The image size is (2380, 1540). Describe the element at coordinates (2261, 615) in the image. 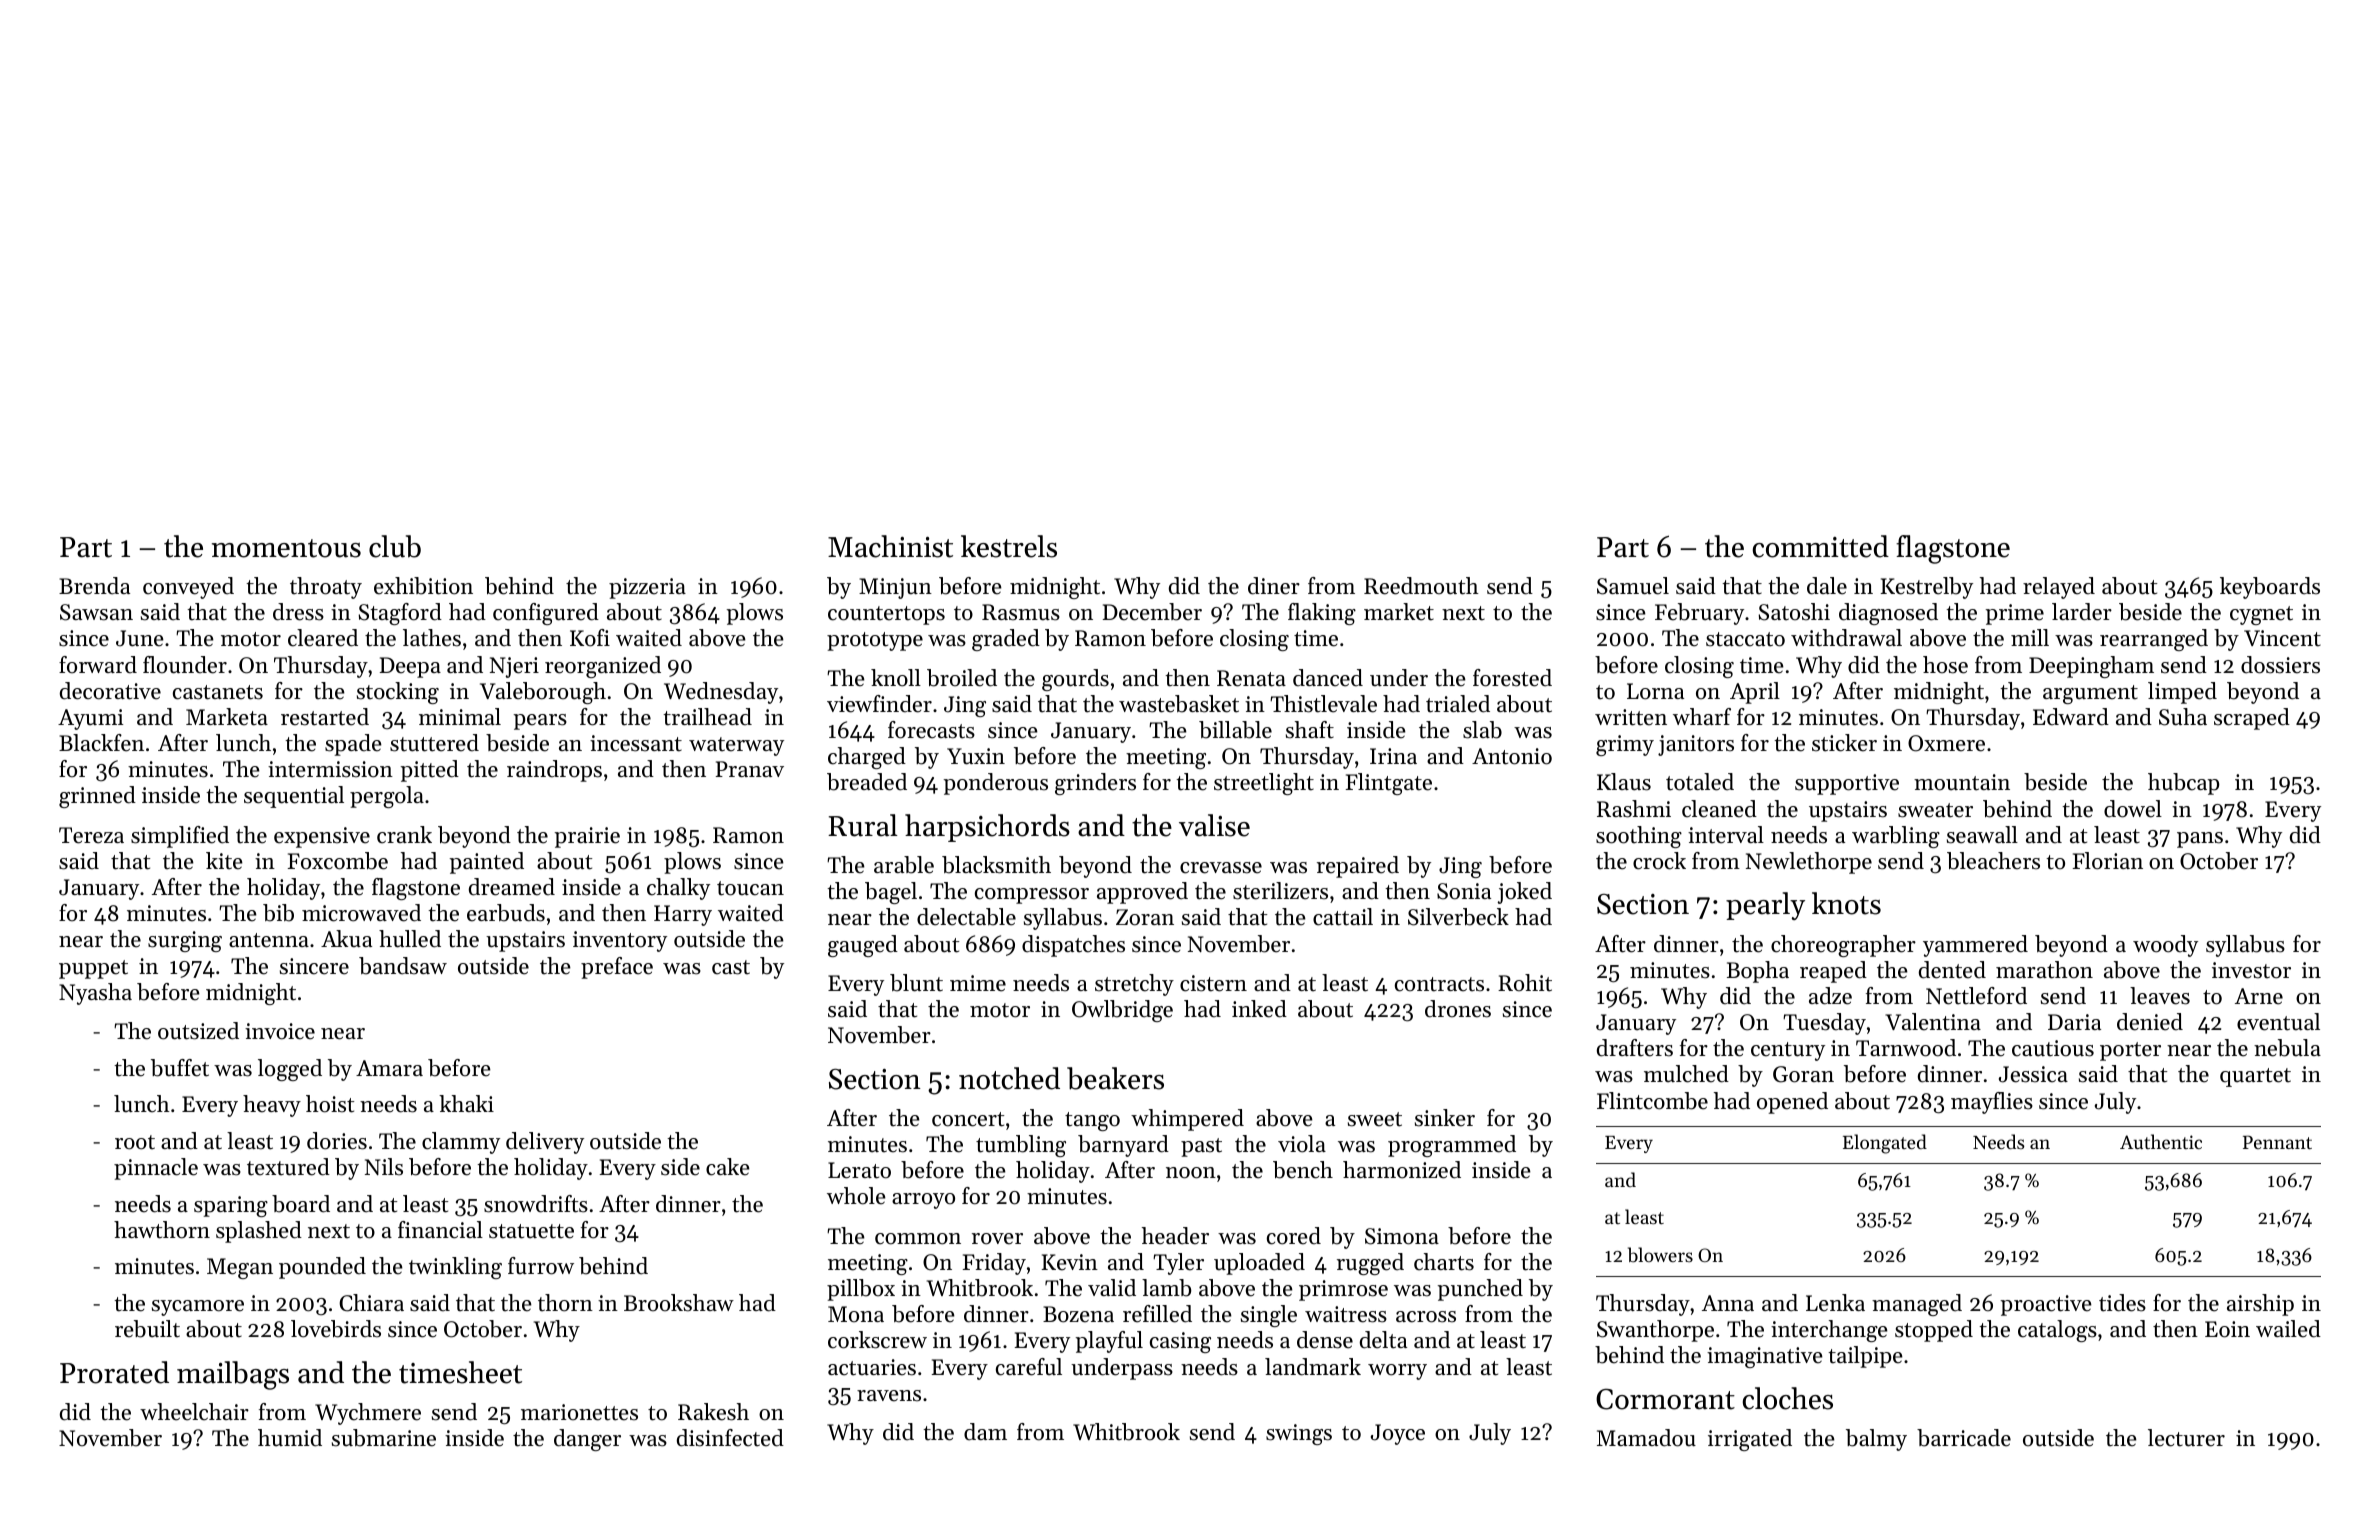

I see `cygnet` at that location.
